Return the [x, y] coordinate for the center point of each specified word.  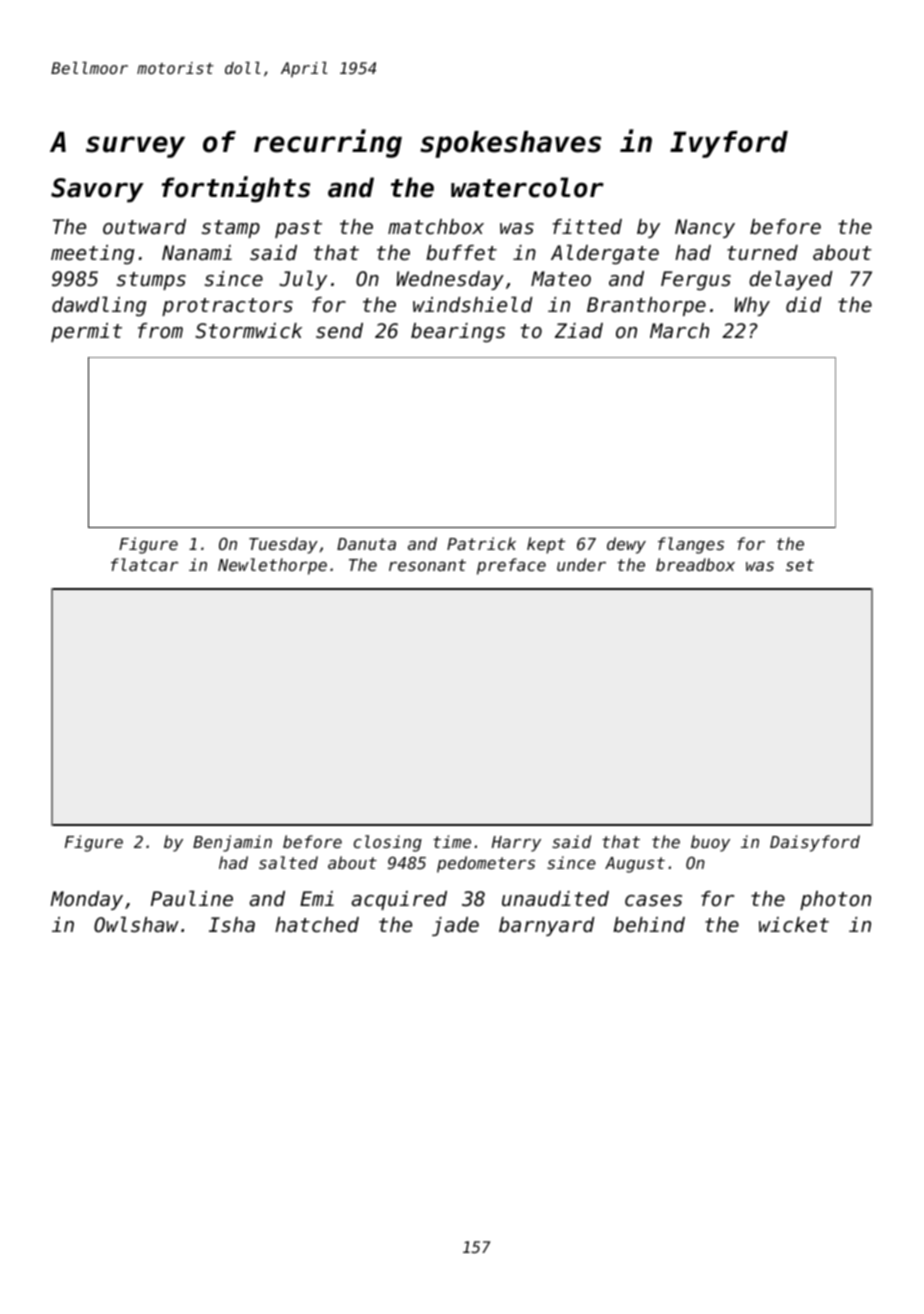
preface [511, 566]
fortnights [235, 189]
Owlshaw [136, 924]
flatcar [144, 564]
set [800, 565]
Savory [97, 190]
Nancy [705, 228]
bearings [458, 333]
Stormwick [248, 331]
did [804, 305]
